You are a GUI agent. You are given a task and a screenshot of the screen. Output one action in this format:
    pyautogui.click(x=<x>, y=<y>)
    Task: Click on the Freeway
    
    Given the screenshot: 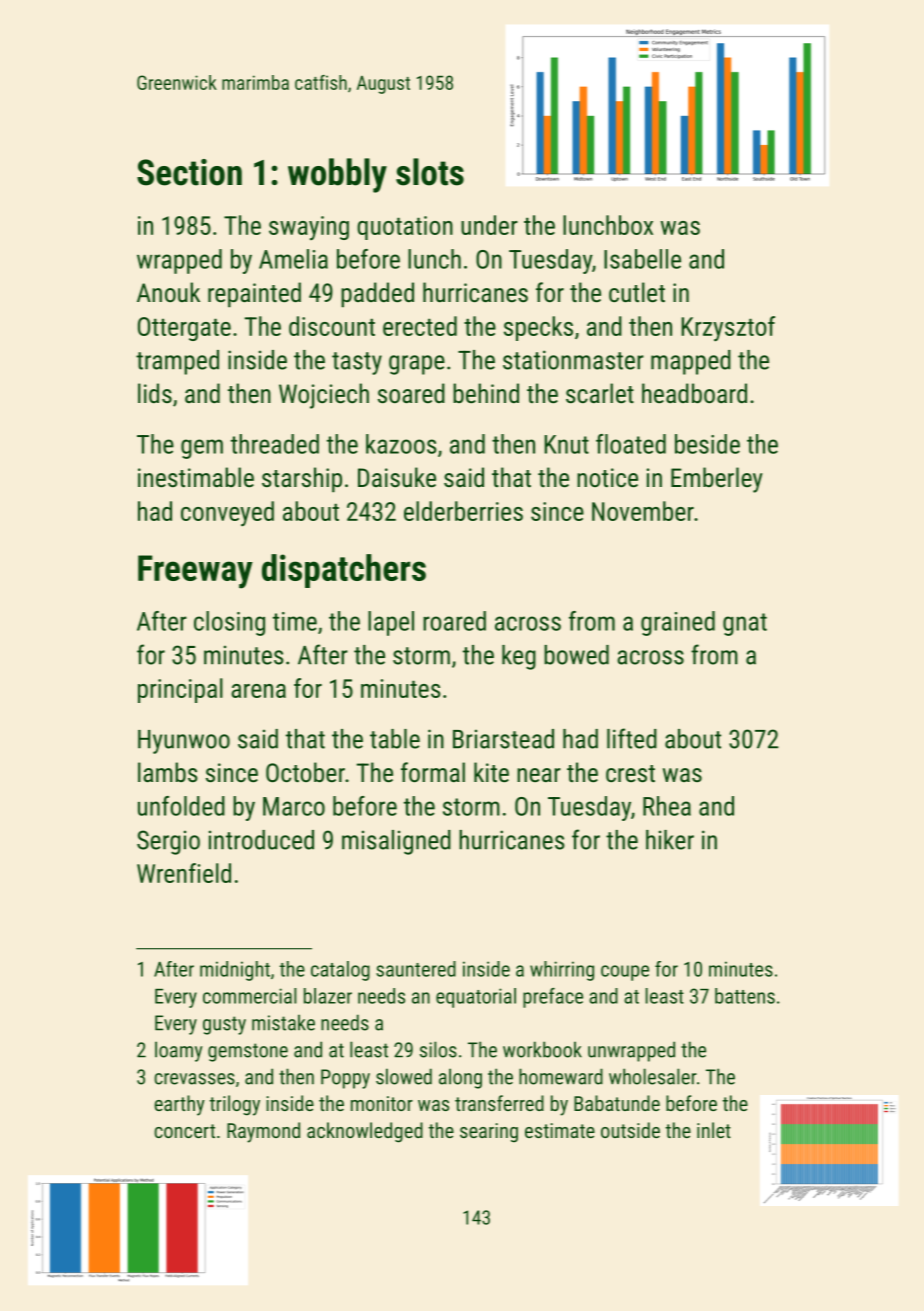 What is the action you would take?
    pyautogui.click(x=195, y=572)
